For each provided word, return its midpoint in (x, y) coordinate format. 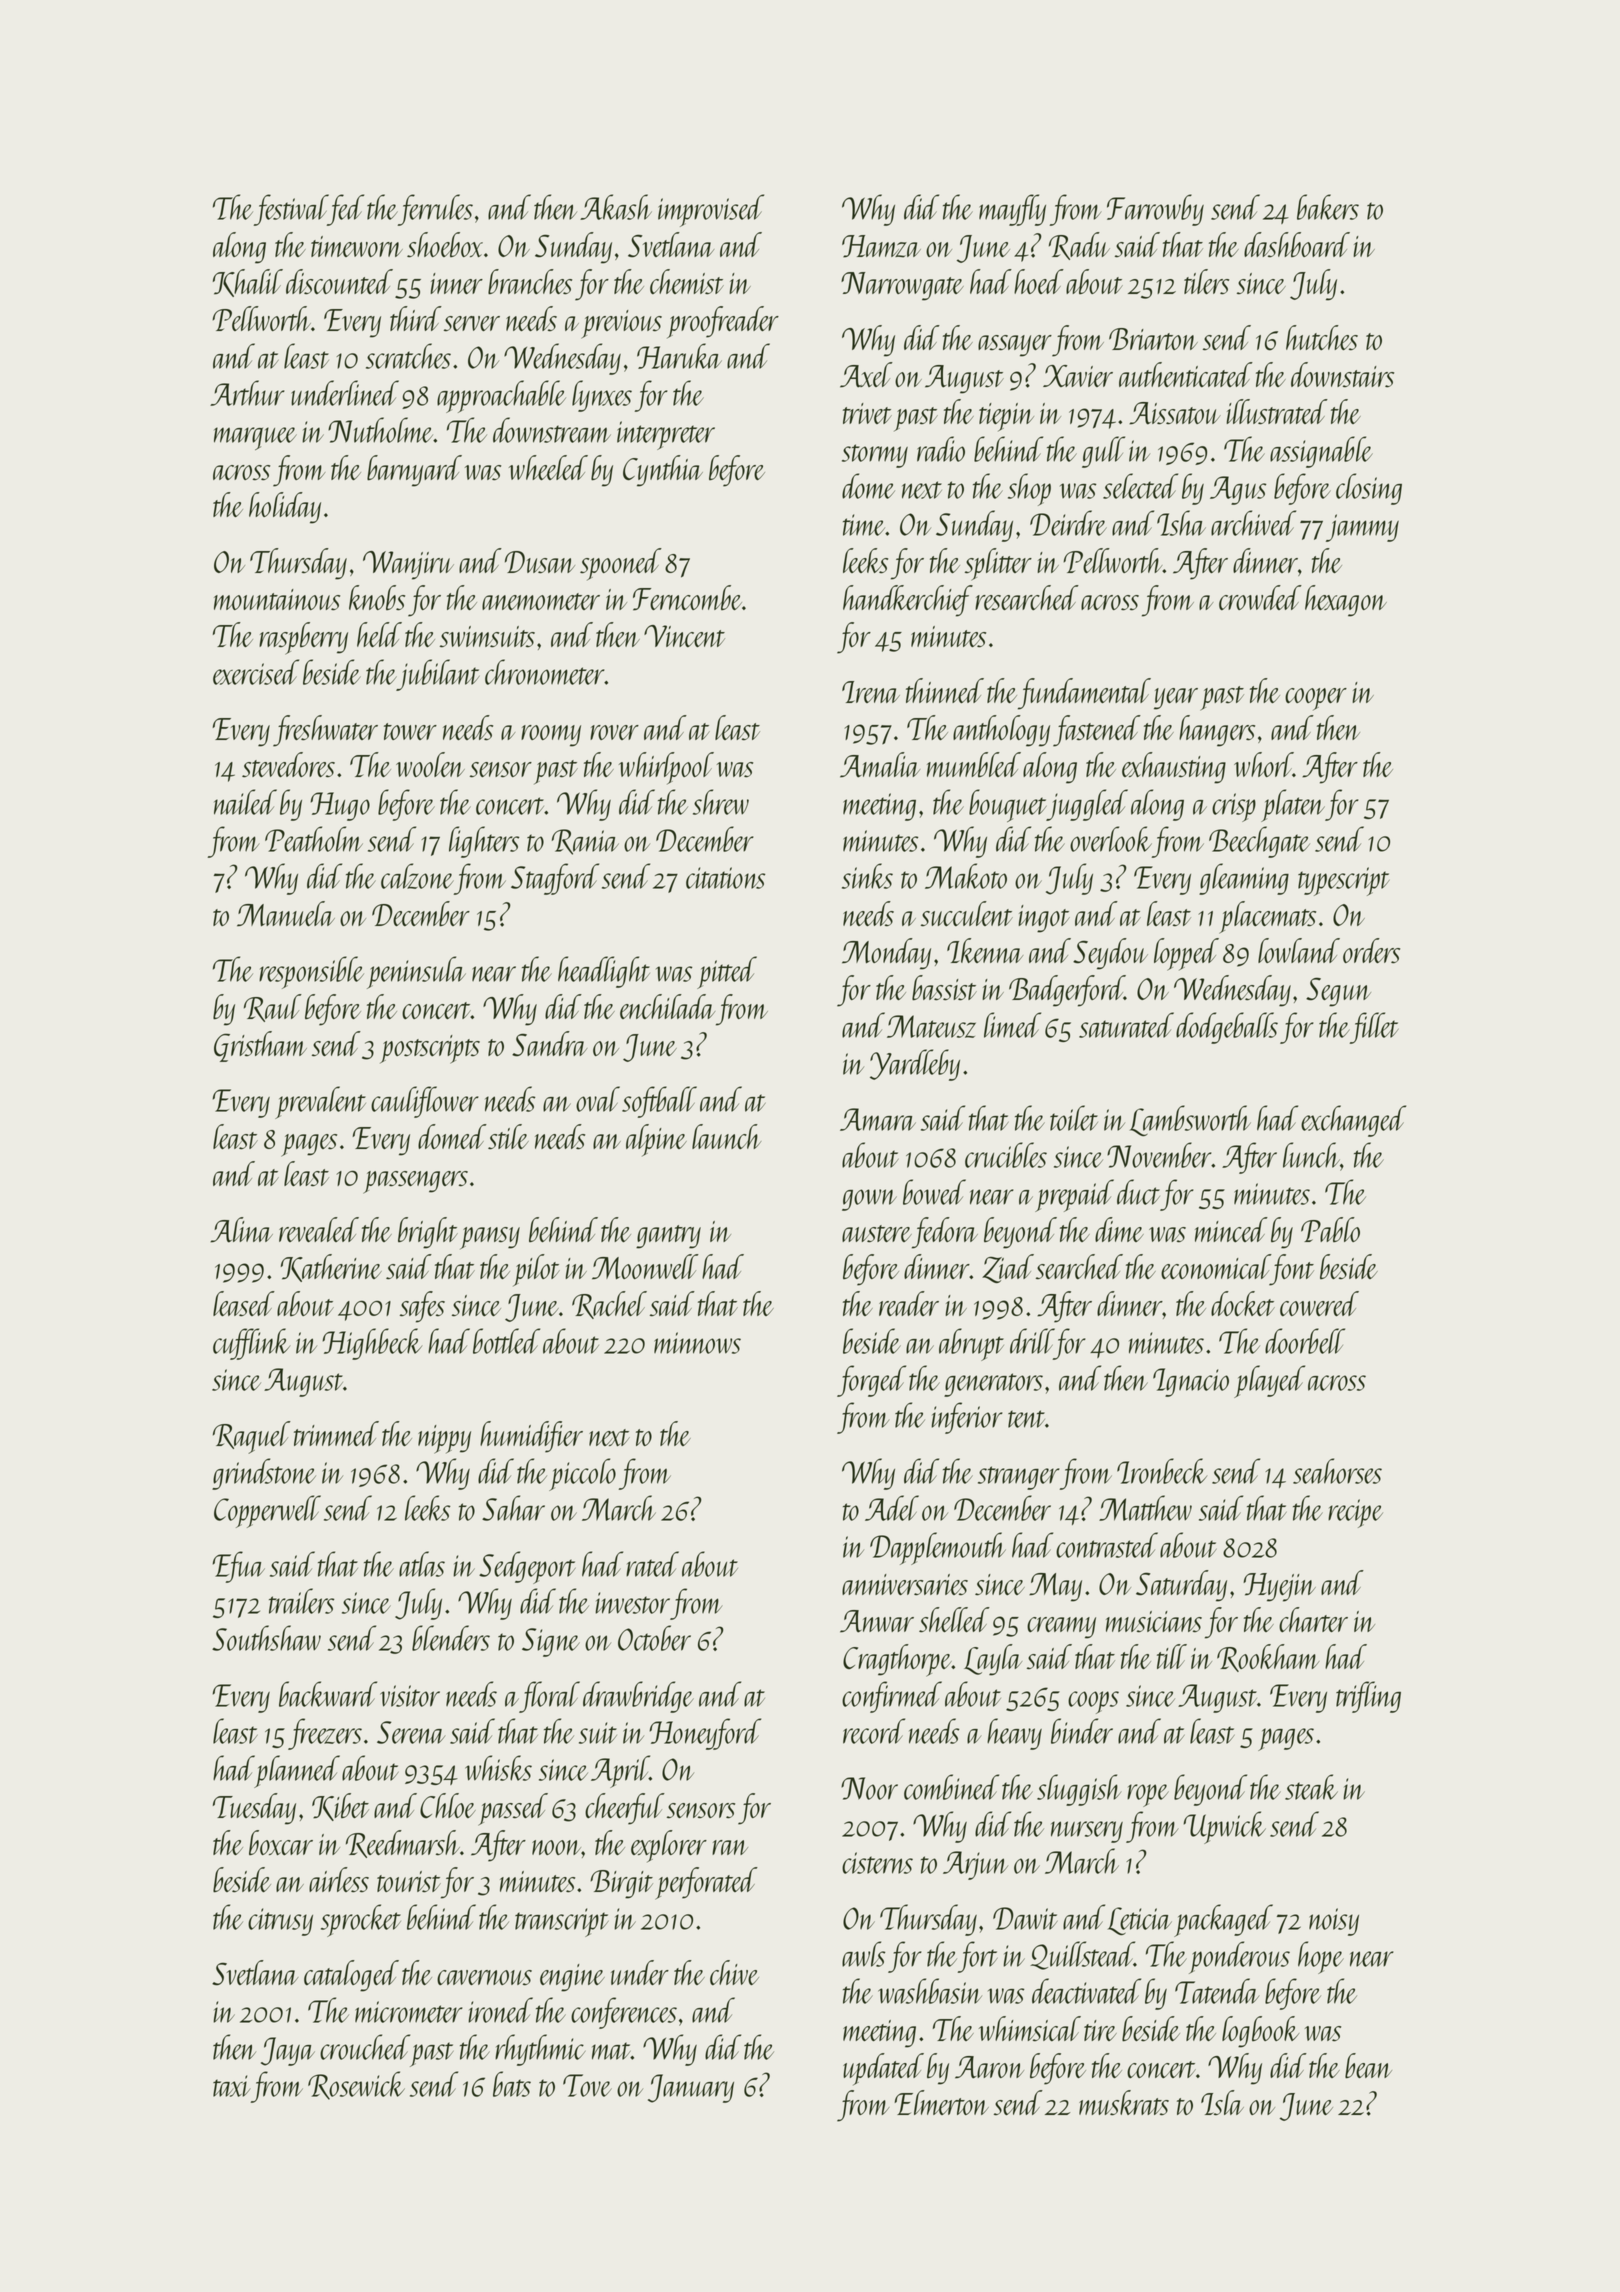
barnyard (414, 471)
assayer (1015, 346)
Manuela (286, 914)
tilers (1206, 282)
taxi (232, 2086)
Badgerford (1067, 991)
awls (863, 1954)
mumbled (974, 764)
